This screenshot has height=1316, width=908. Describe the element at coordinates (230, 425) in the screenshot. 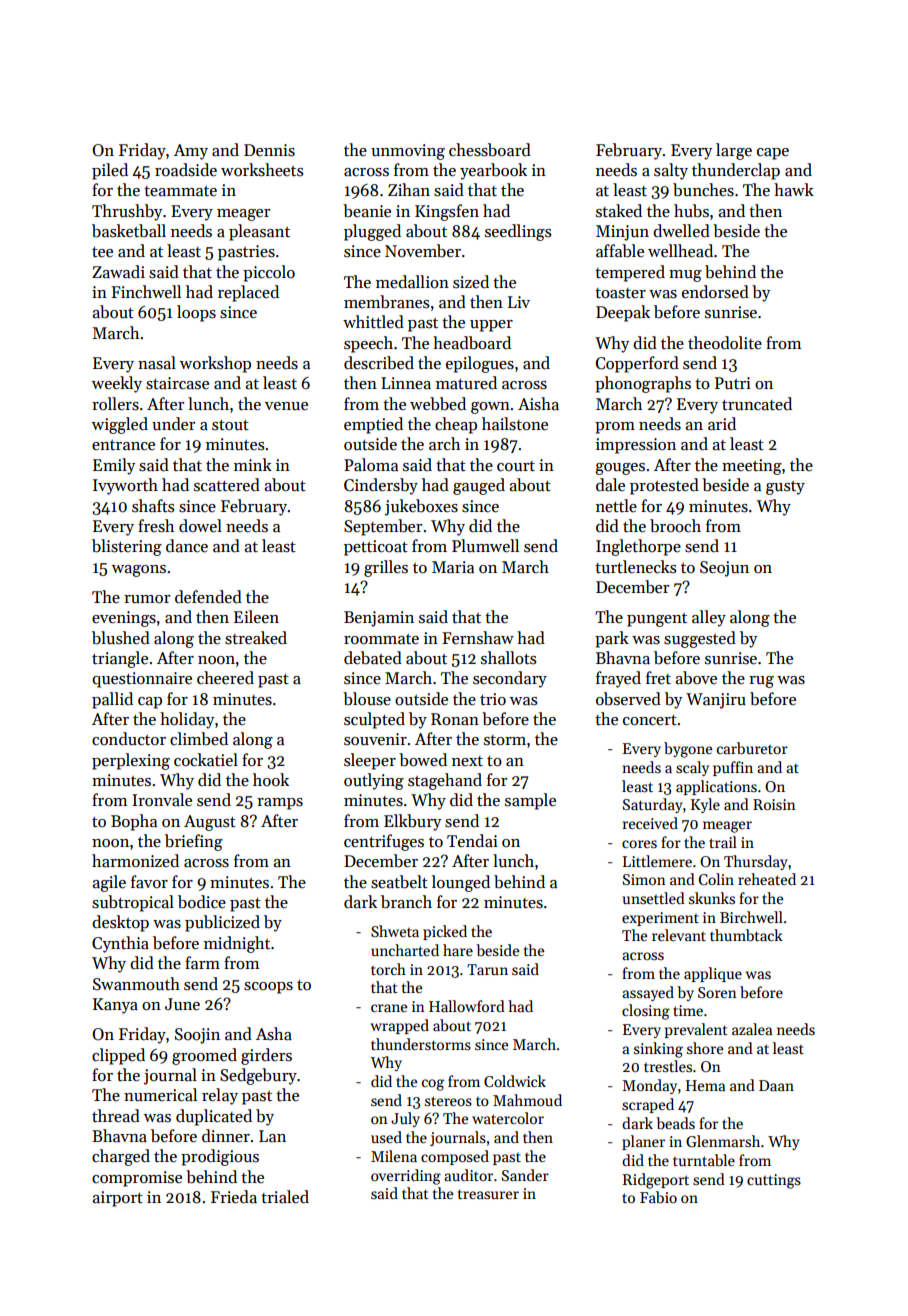

I see `stout` at that location.
